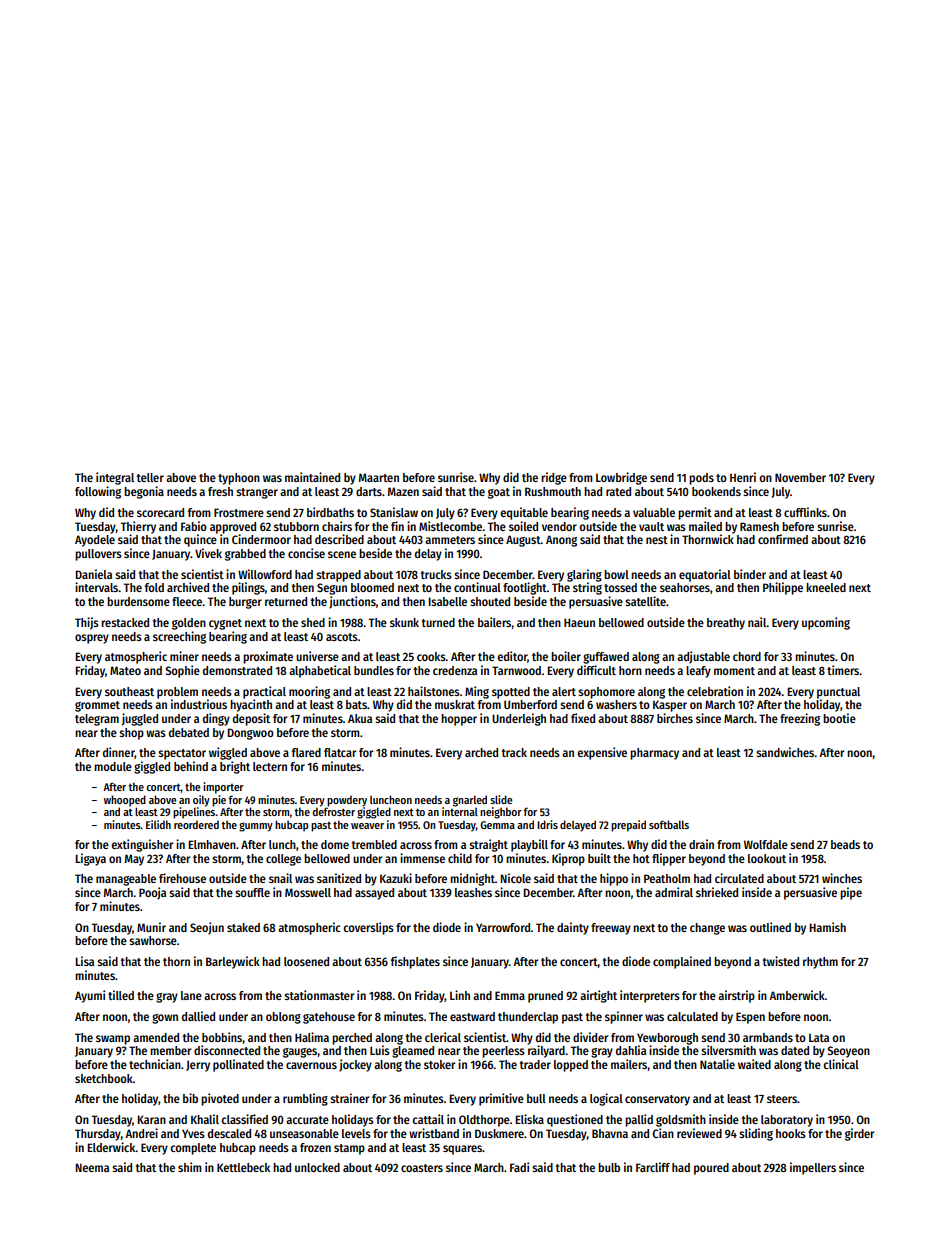 This document has height=1233, width=952. What do you see at coordinates (193, 1149) in the document?
I see `complete` at bounding box center [193, 1149].
